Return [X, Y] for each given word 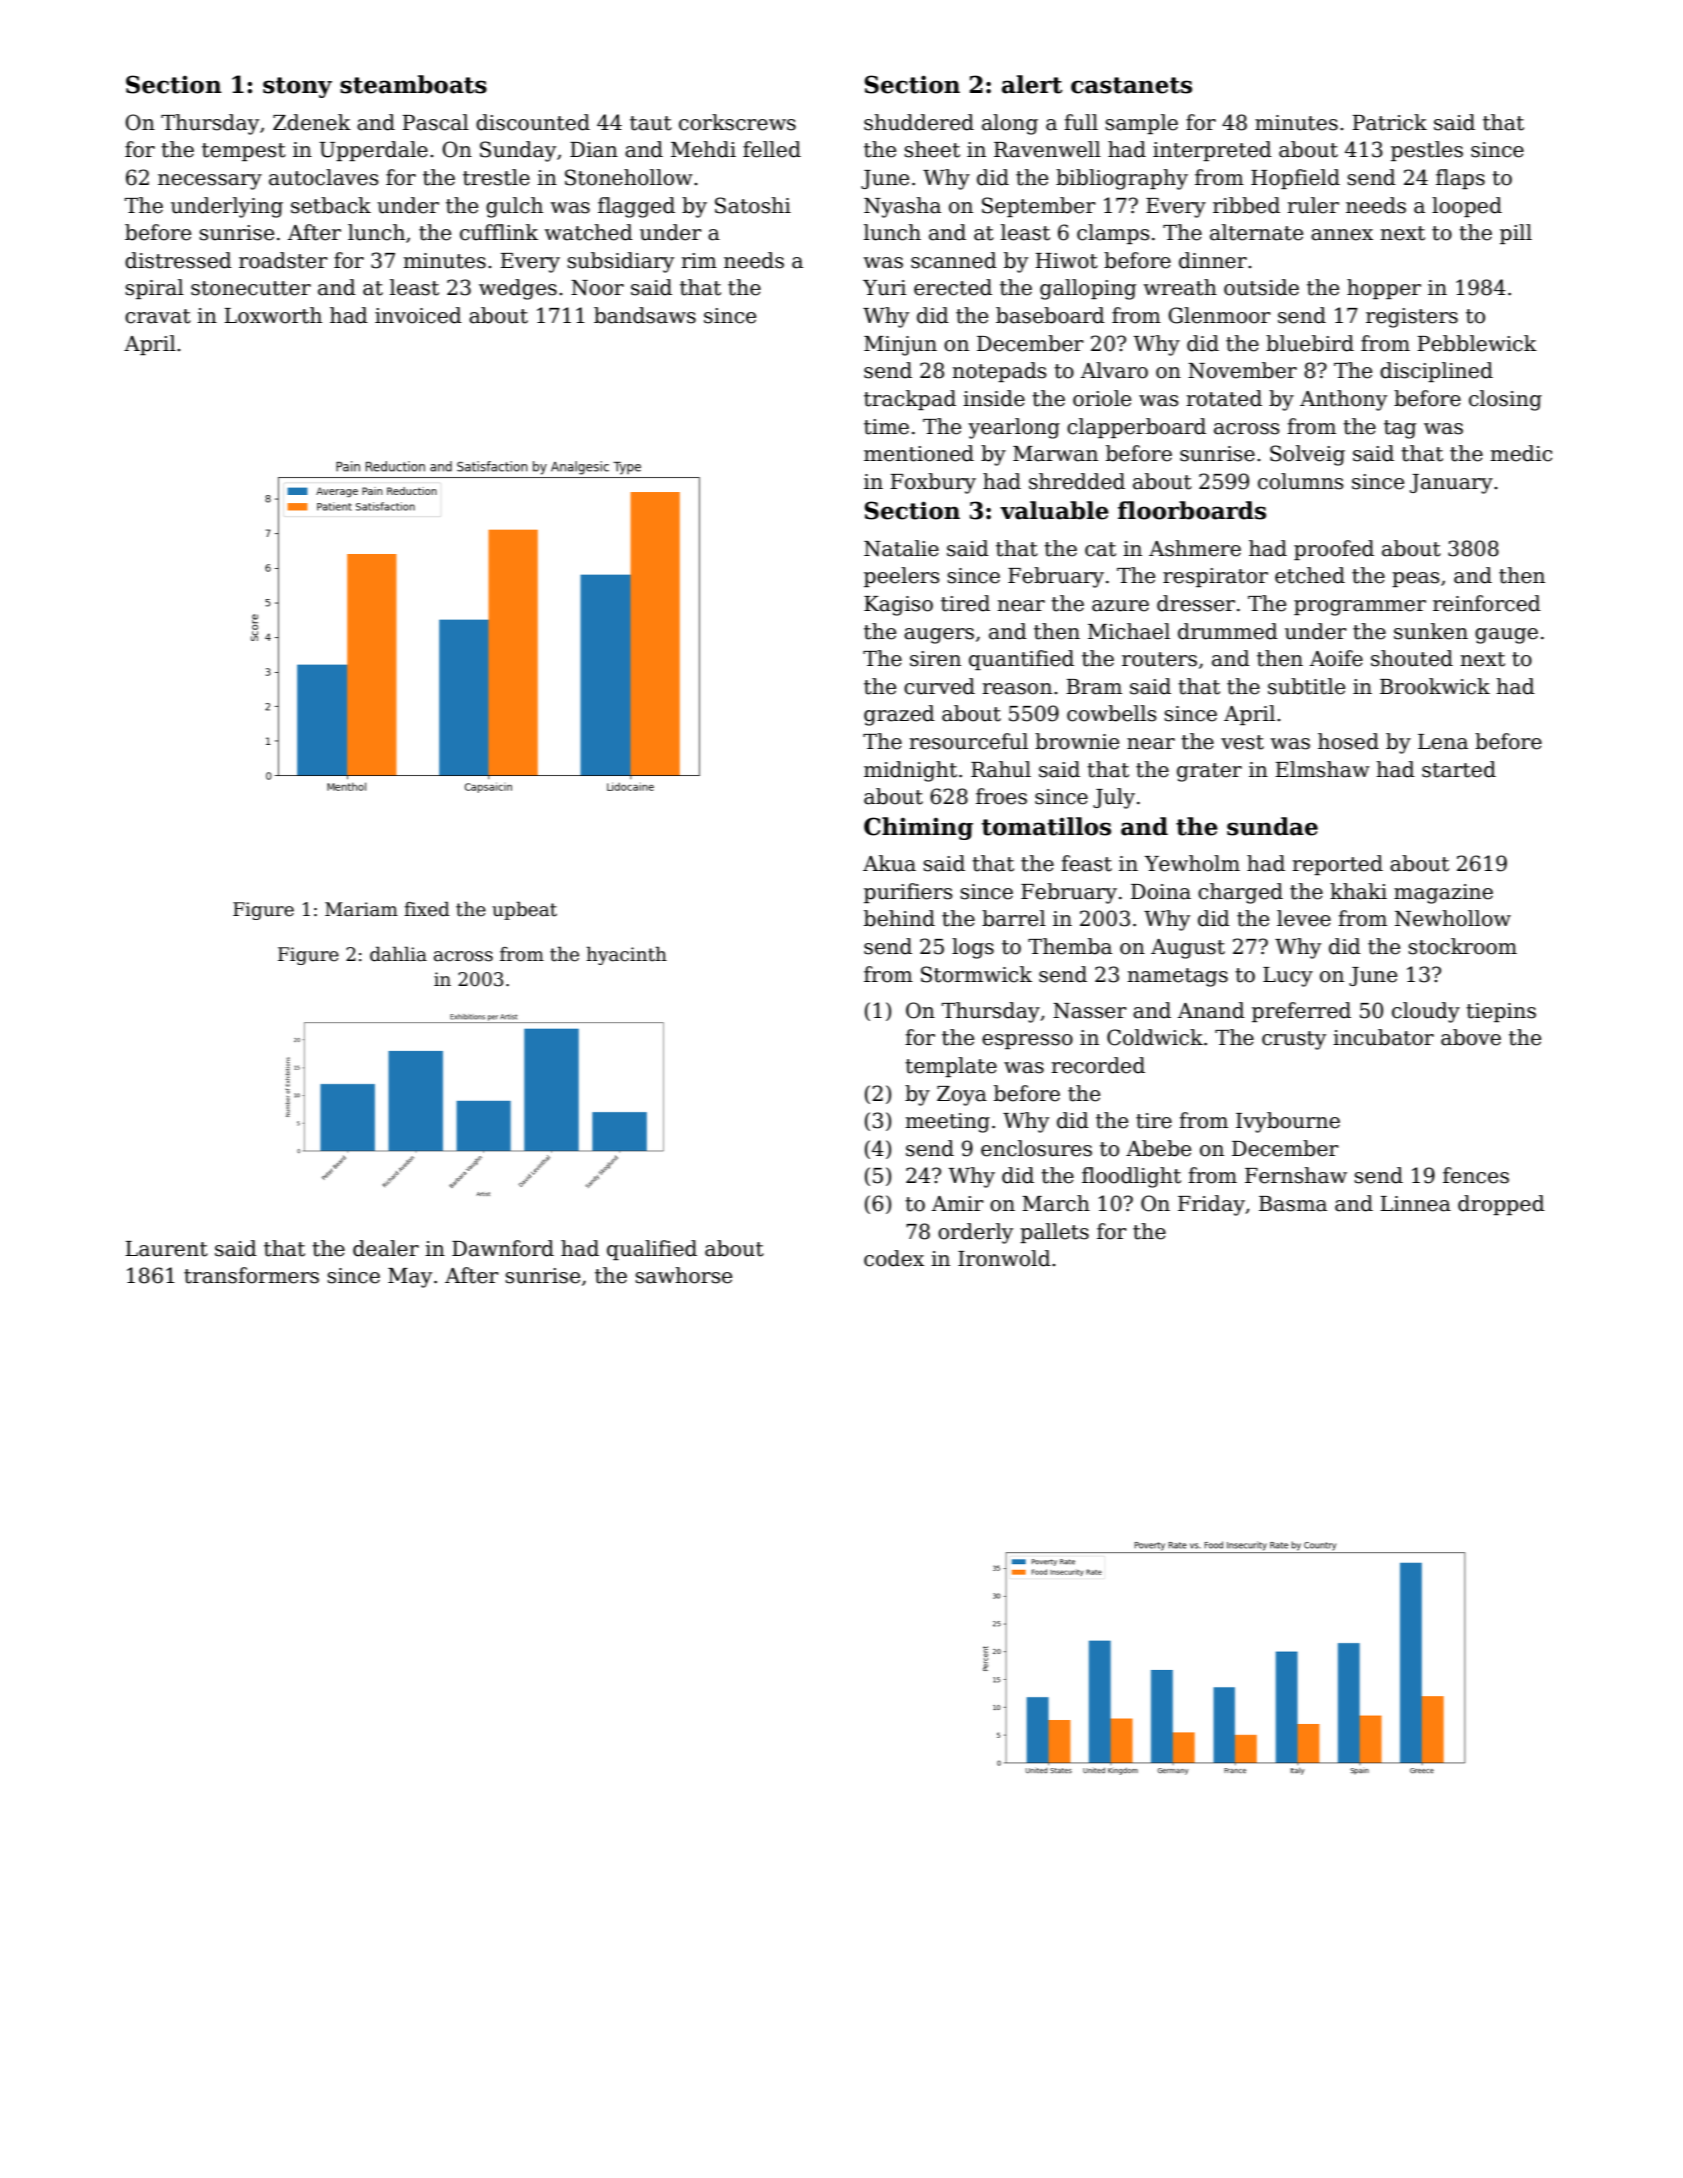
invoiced [418, 315]
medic [1521, 453]
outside [1261, 287]
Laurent [166, 1249]
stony [297, 87]
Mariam [361, 909]
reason [1017, 689]
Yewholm [1192, 863]
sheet [932, 149]
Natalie [901, 548]
